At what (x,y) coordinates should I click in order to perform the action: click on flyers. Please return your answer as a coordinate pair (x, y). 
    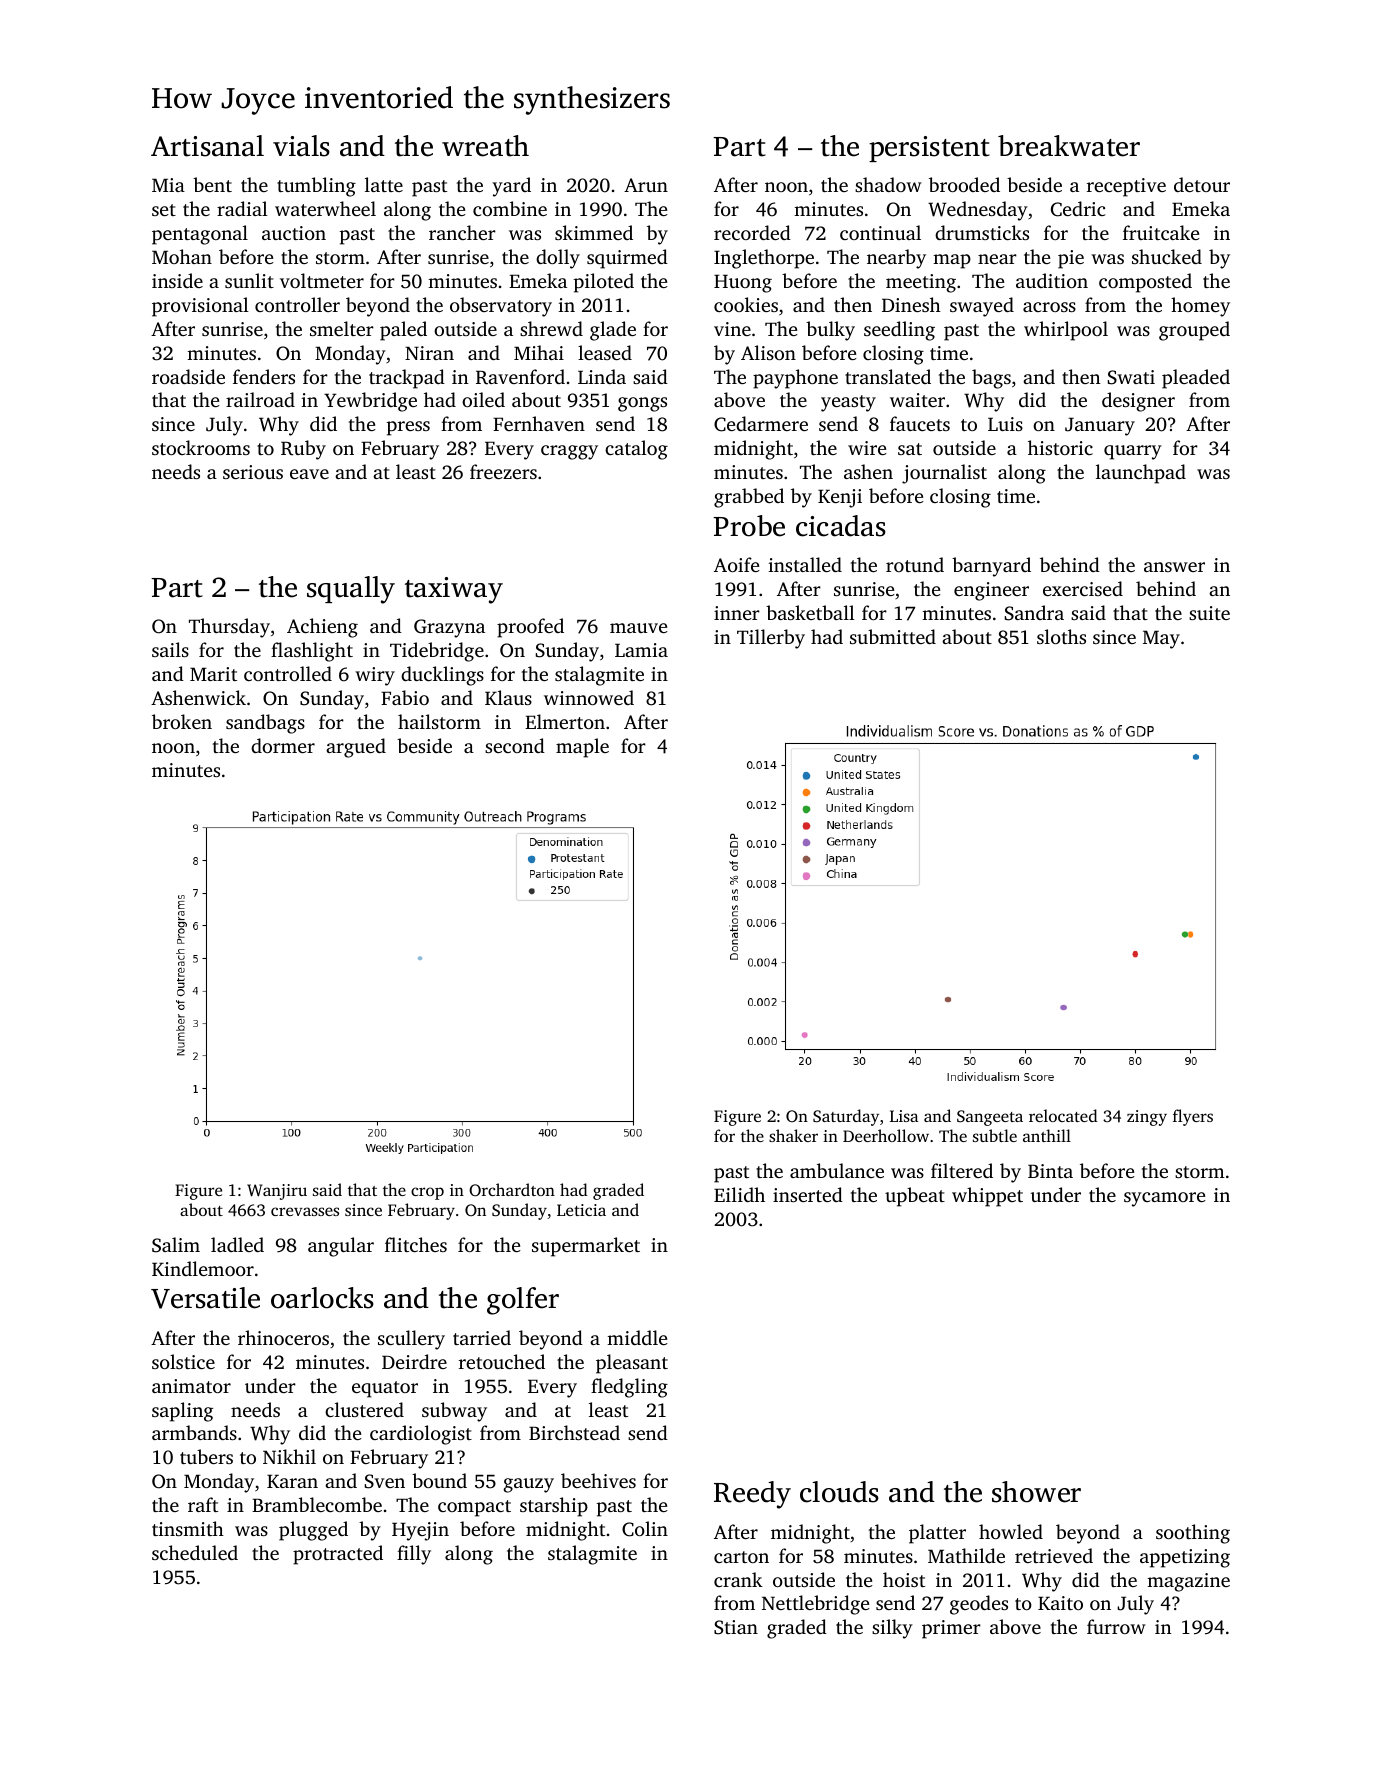
    Looking at the image, I should click on (1193, 1117).
